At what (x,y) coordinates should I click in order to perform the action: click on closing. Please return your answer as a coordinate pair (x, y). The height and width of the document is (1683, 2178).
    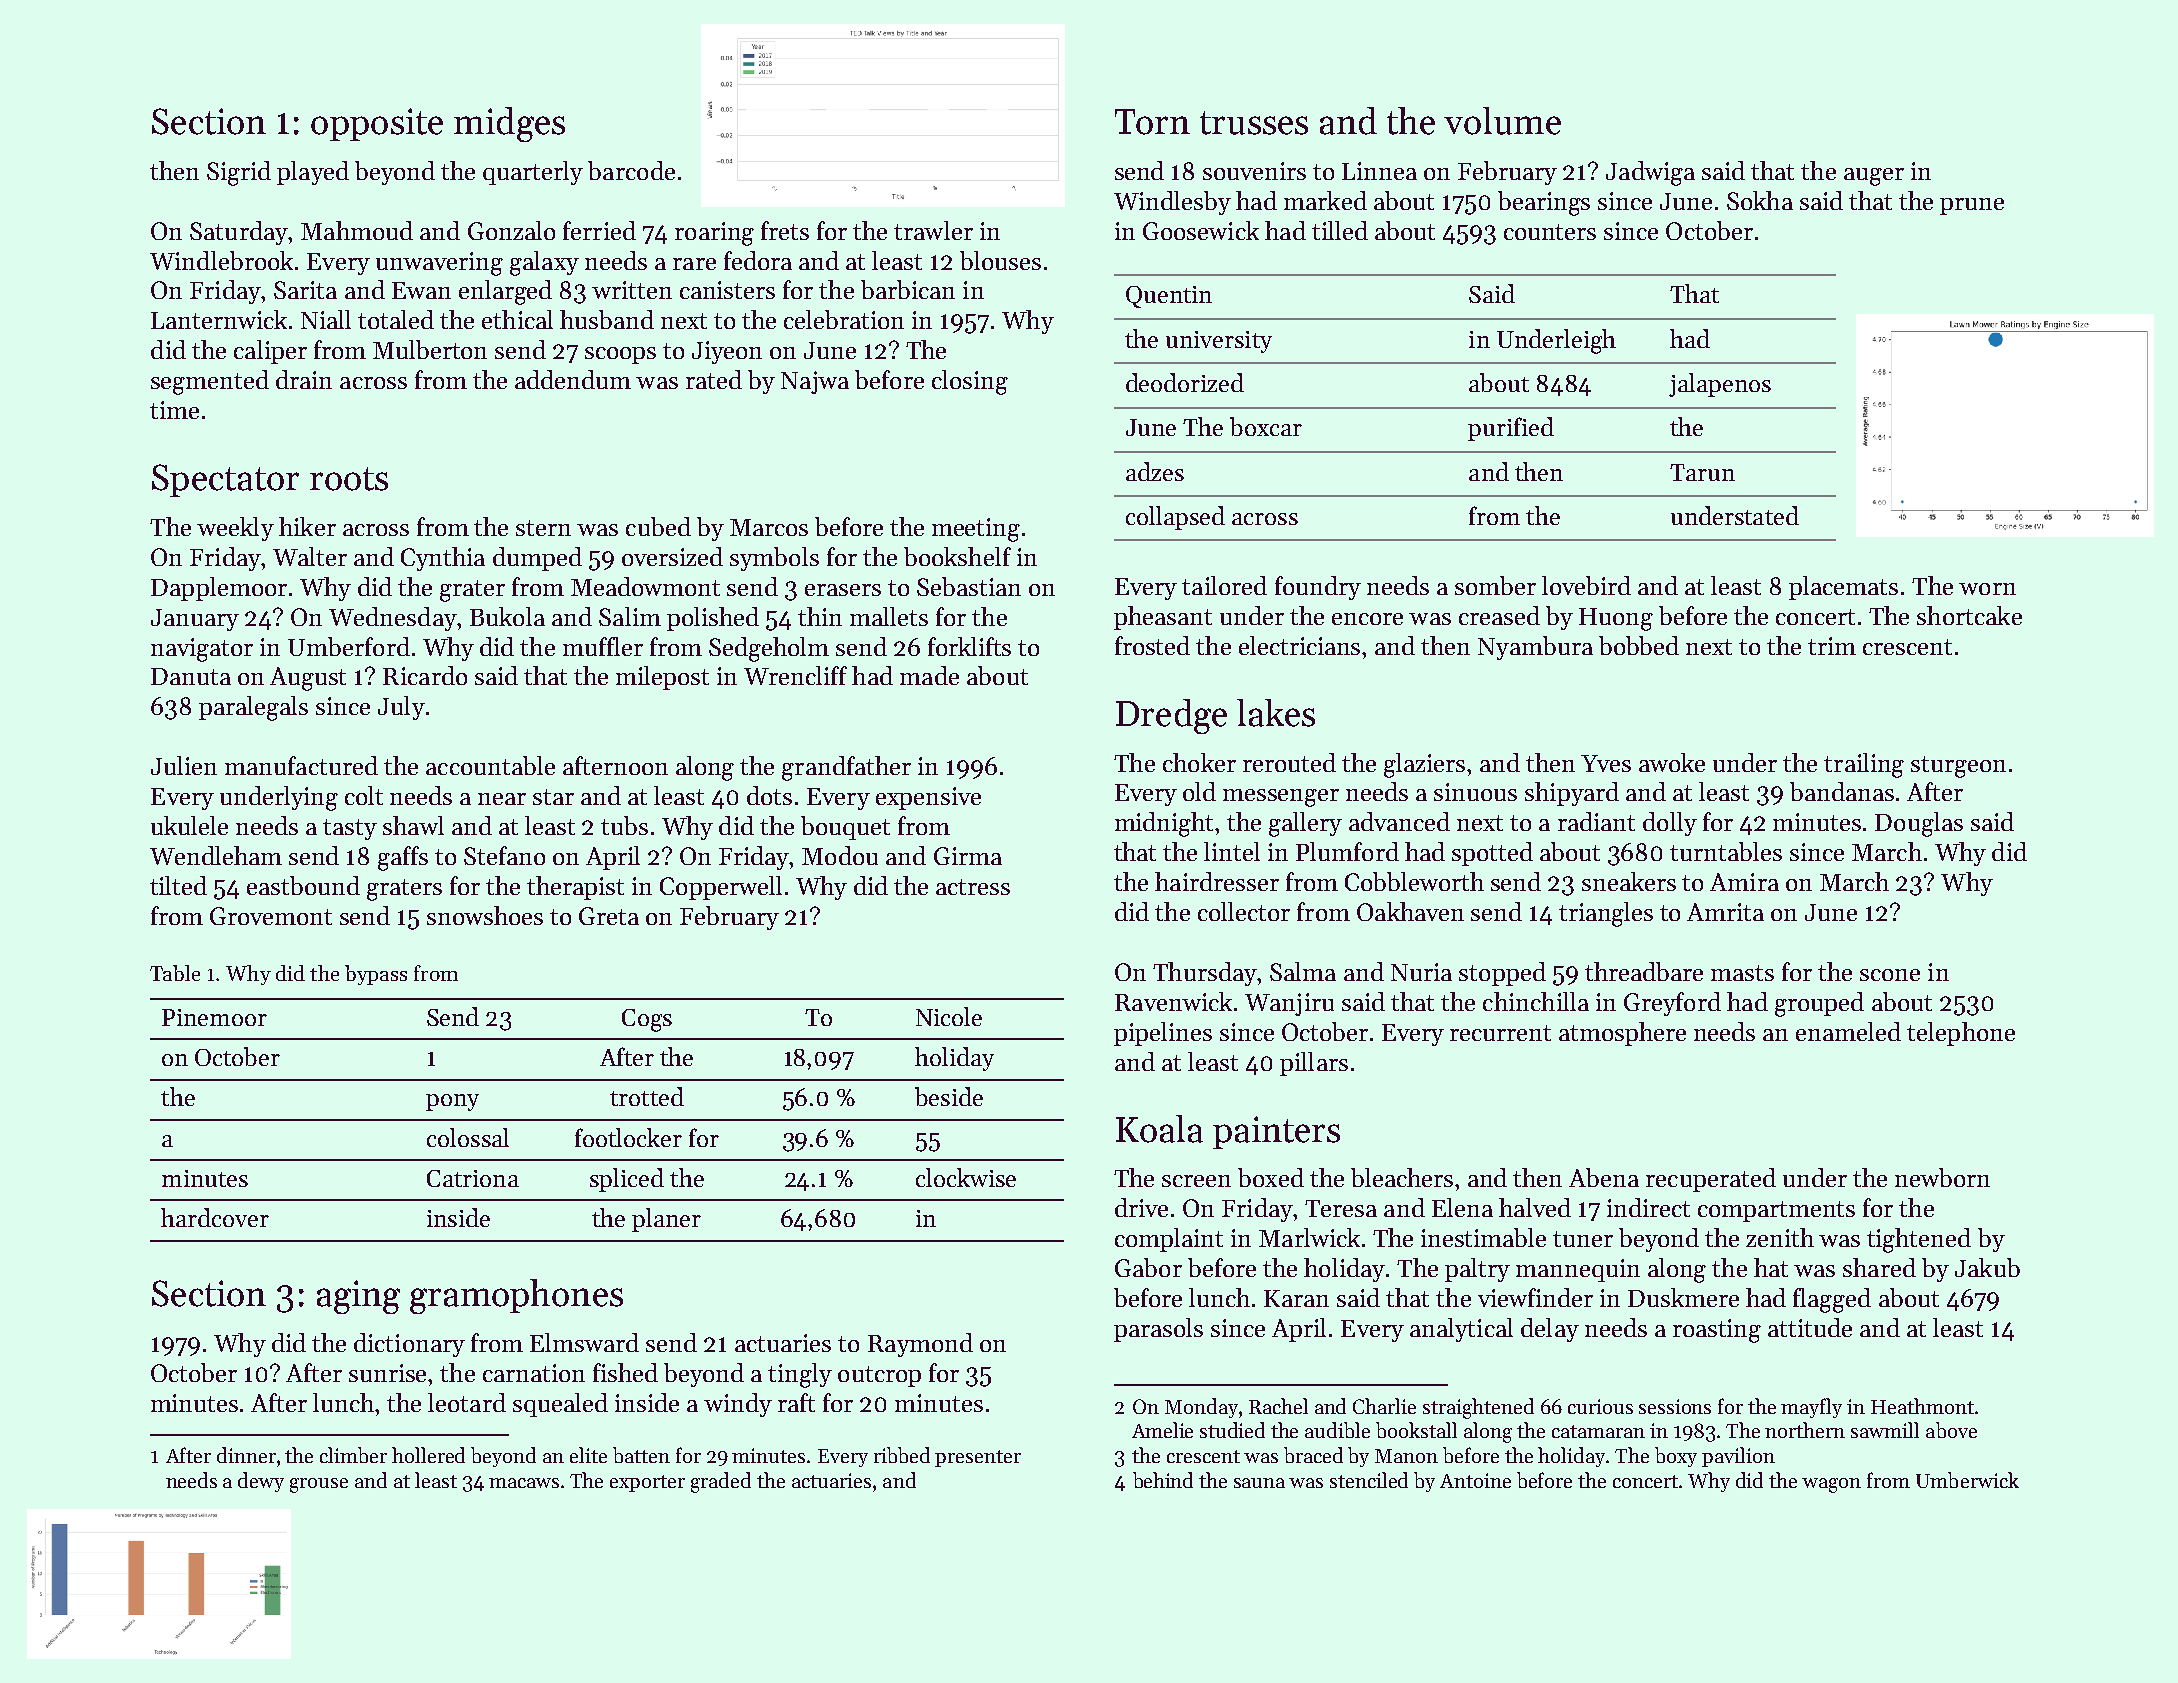
    Looking at the image, I should click on (970, 382).
